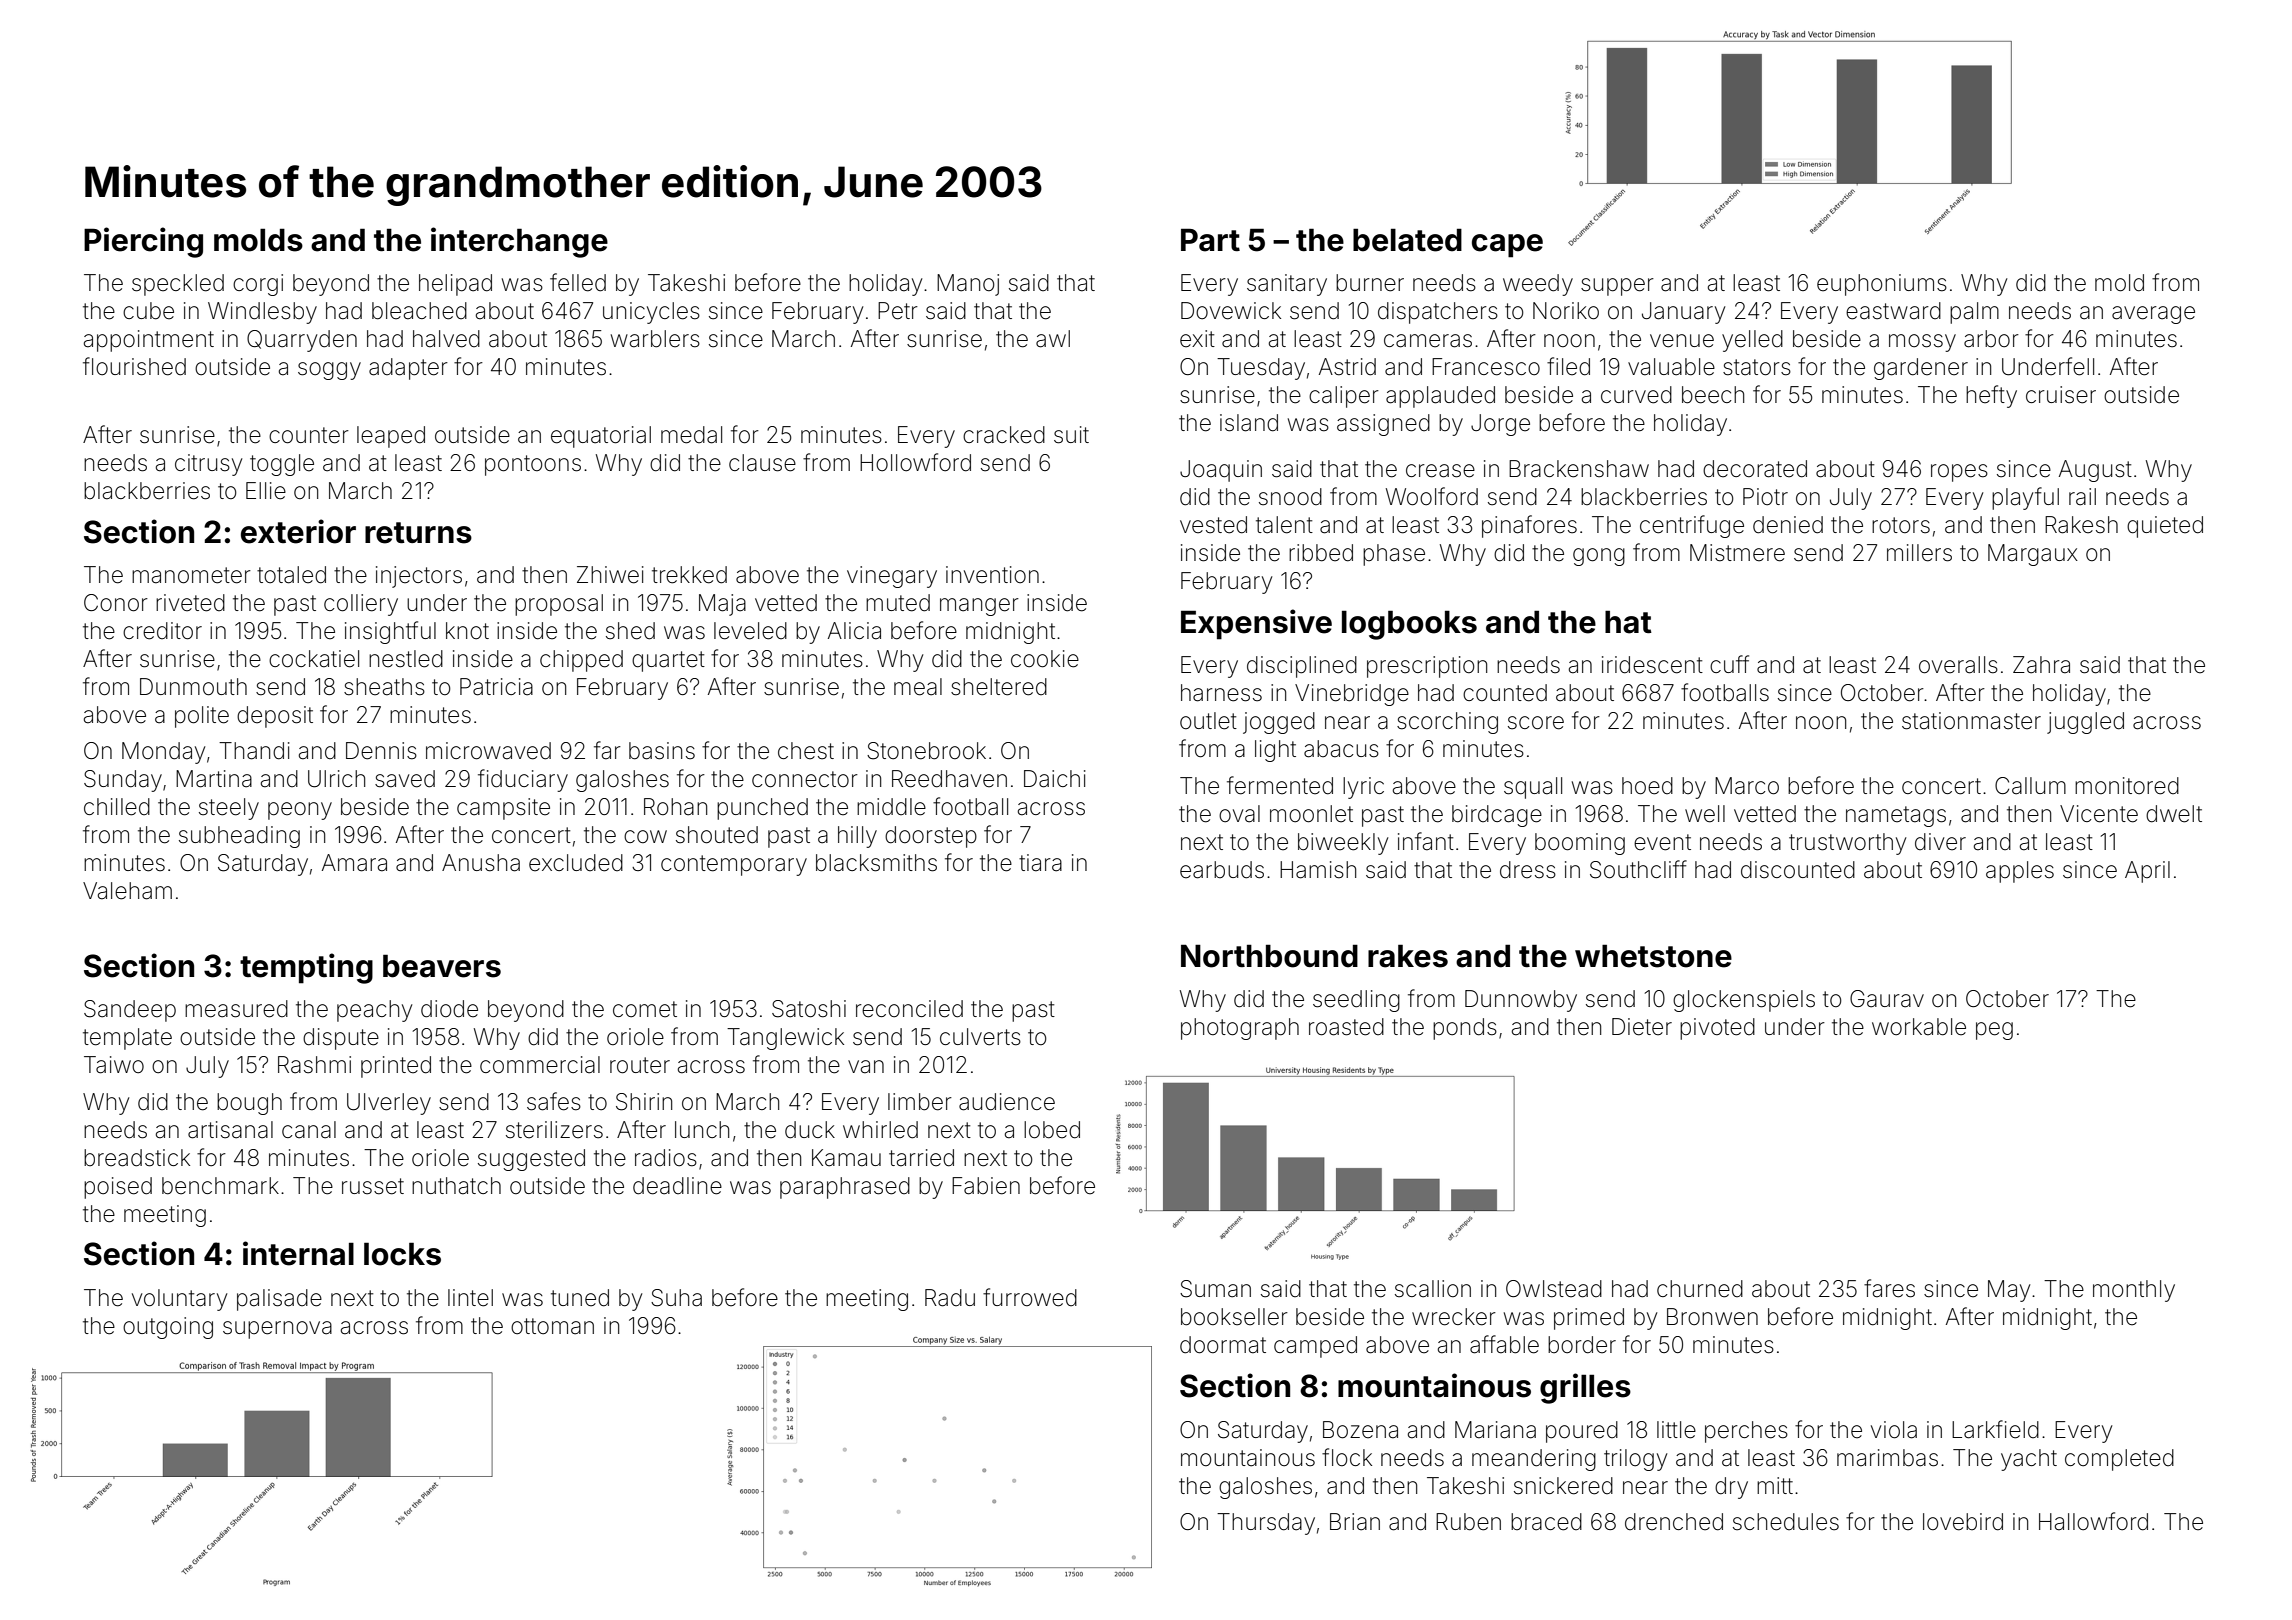  Describe the element at coordinates (2041, 665) in the page. I see `Zahra` at that location.
